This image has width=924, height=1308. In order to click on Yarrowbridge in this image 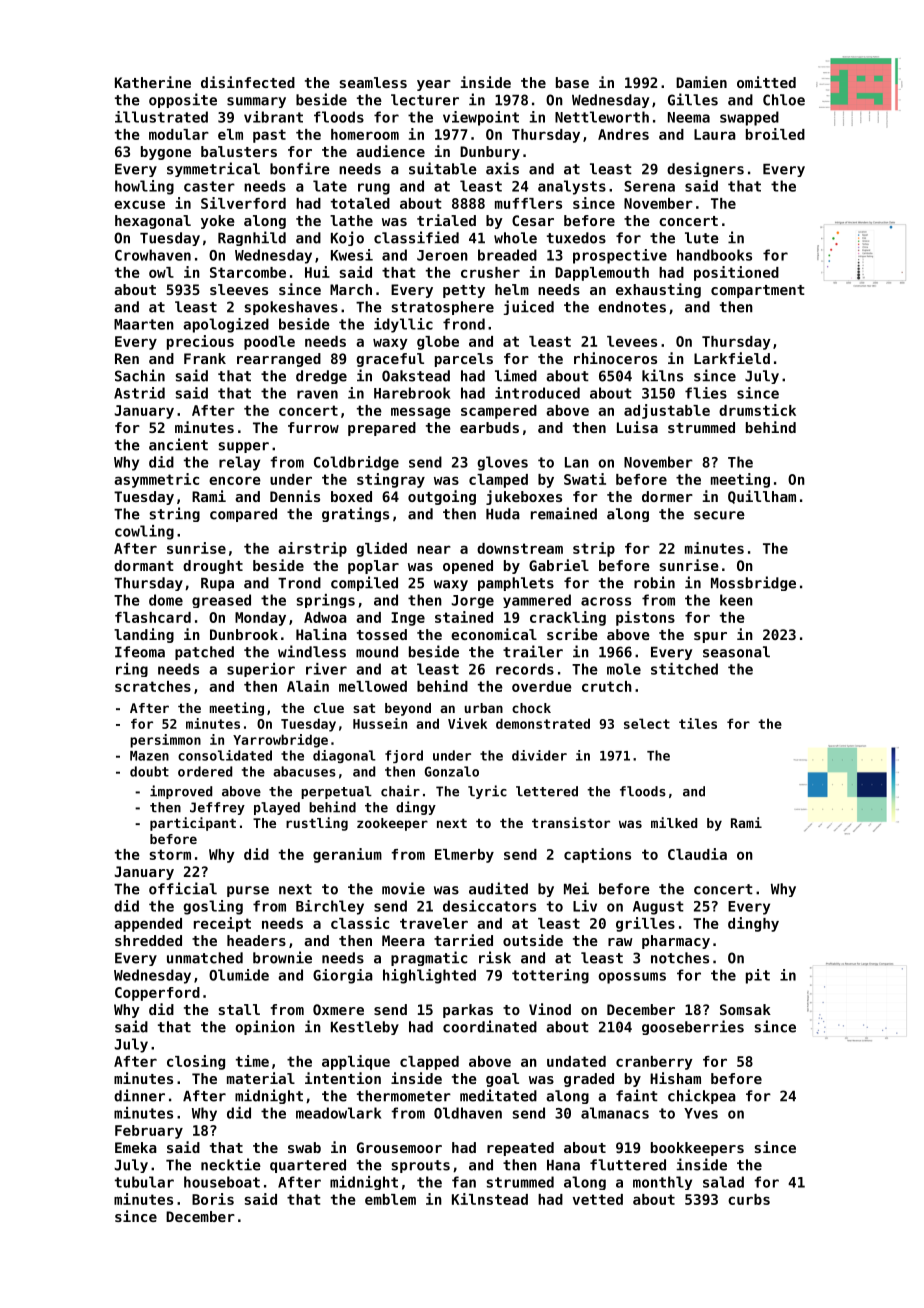, I will do `click(280, 741)`.
